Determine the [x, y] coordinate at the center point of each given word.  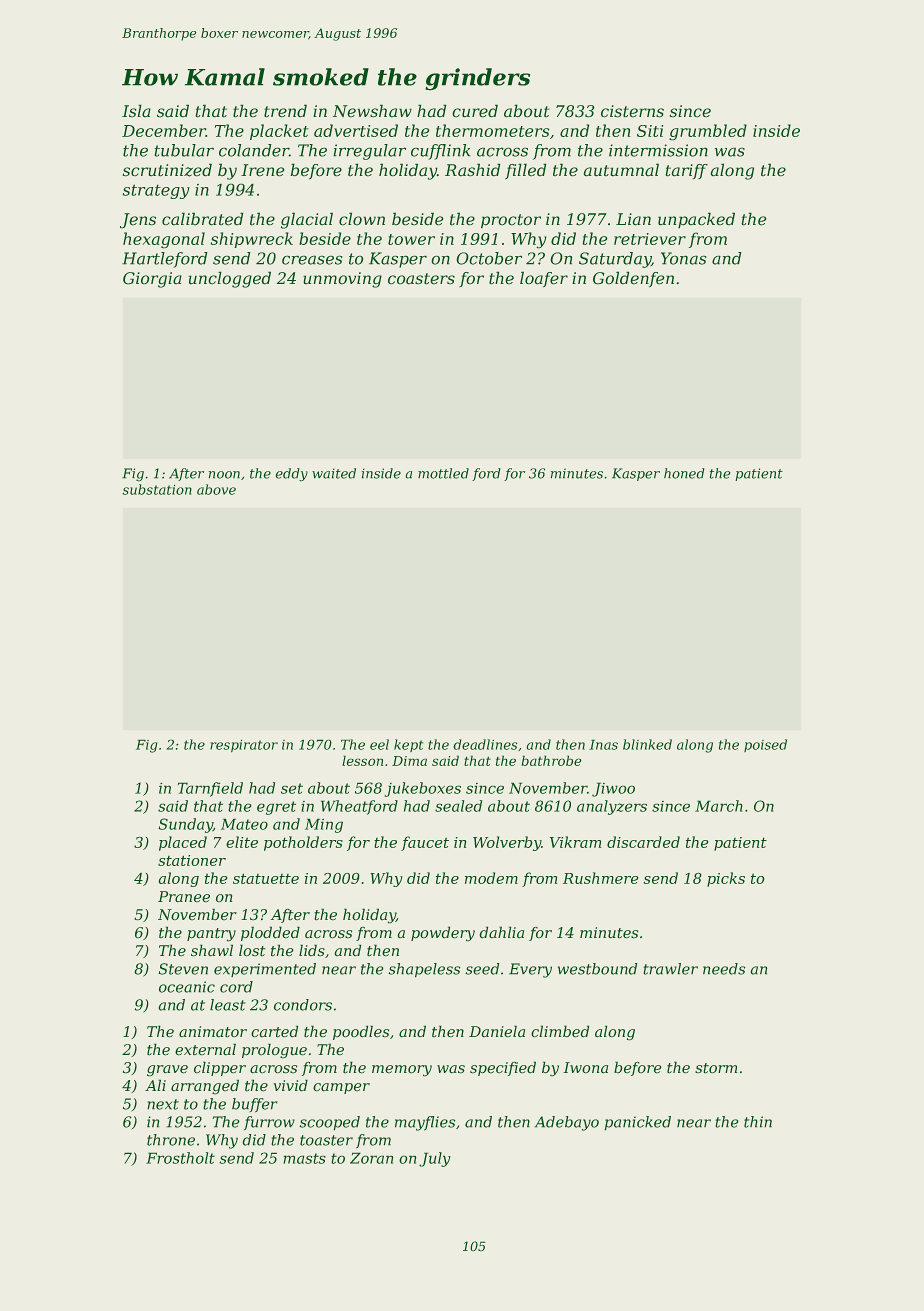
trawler [670, 969]
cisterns [632, 111]
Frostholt [180, 1158]
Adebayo [566, 1123]
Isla [136, 111]
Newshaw [372, 111]
